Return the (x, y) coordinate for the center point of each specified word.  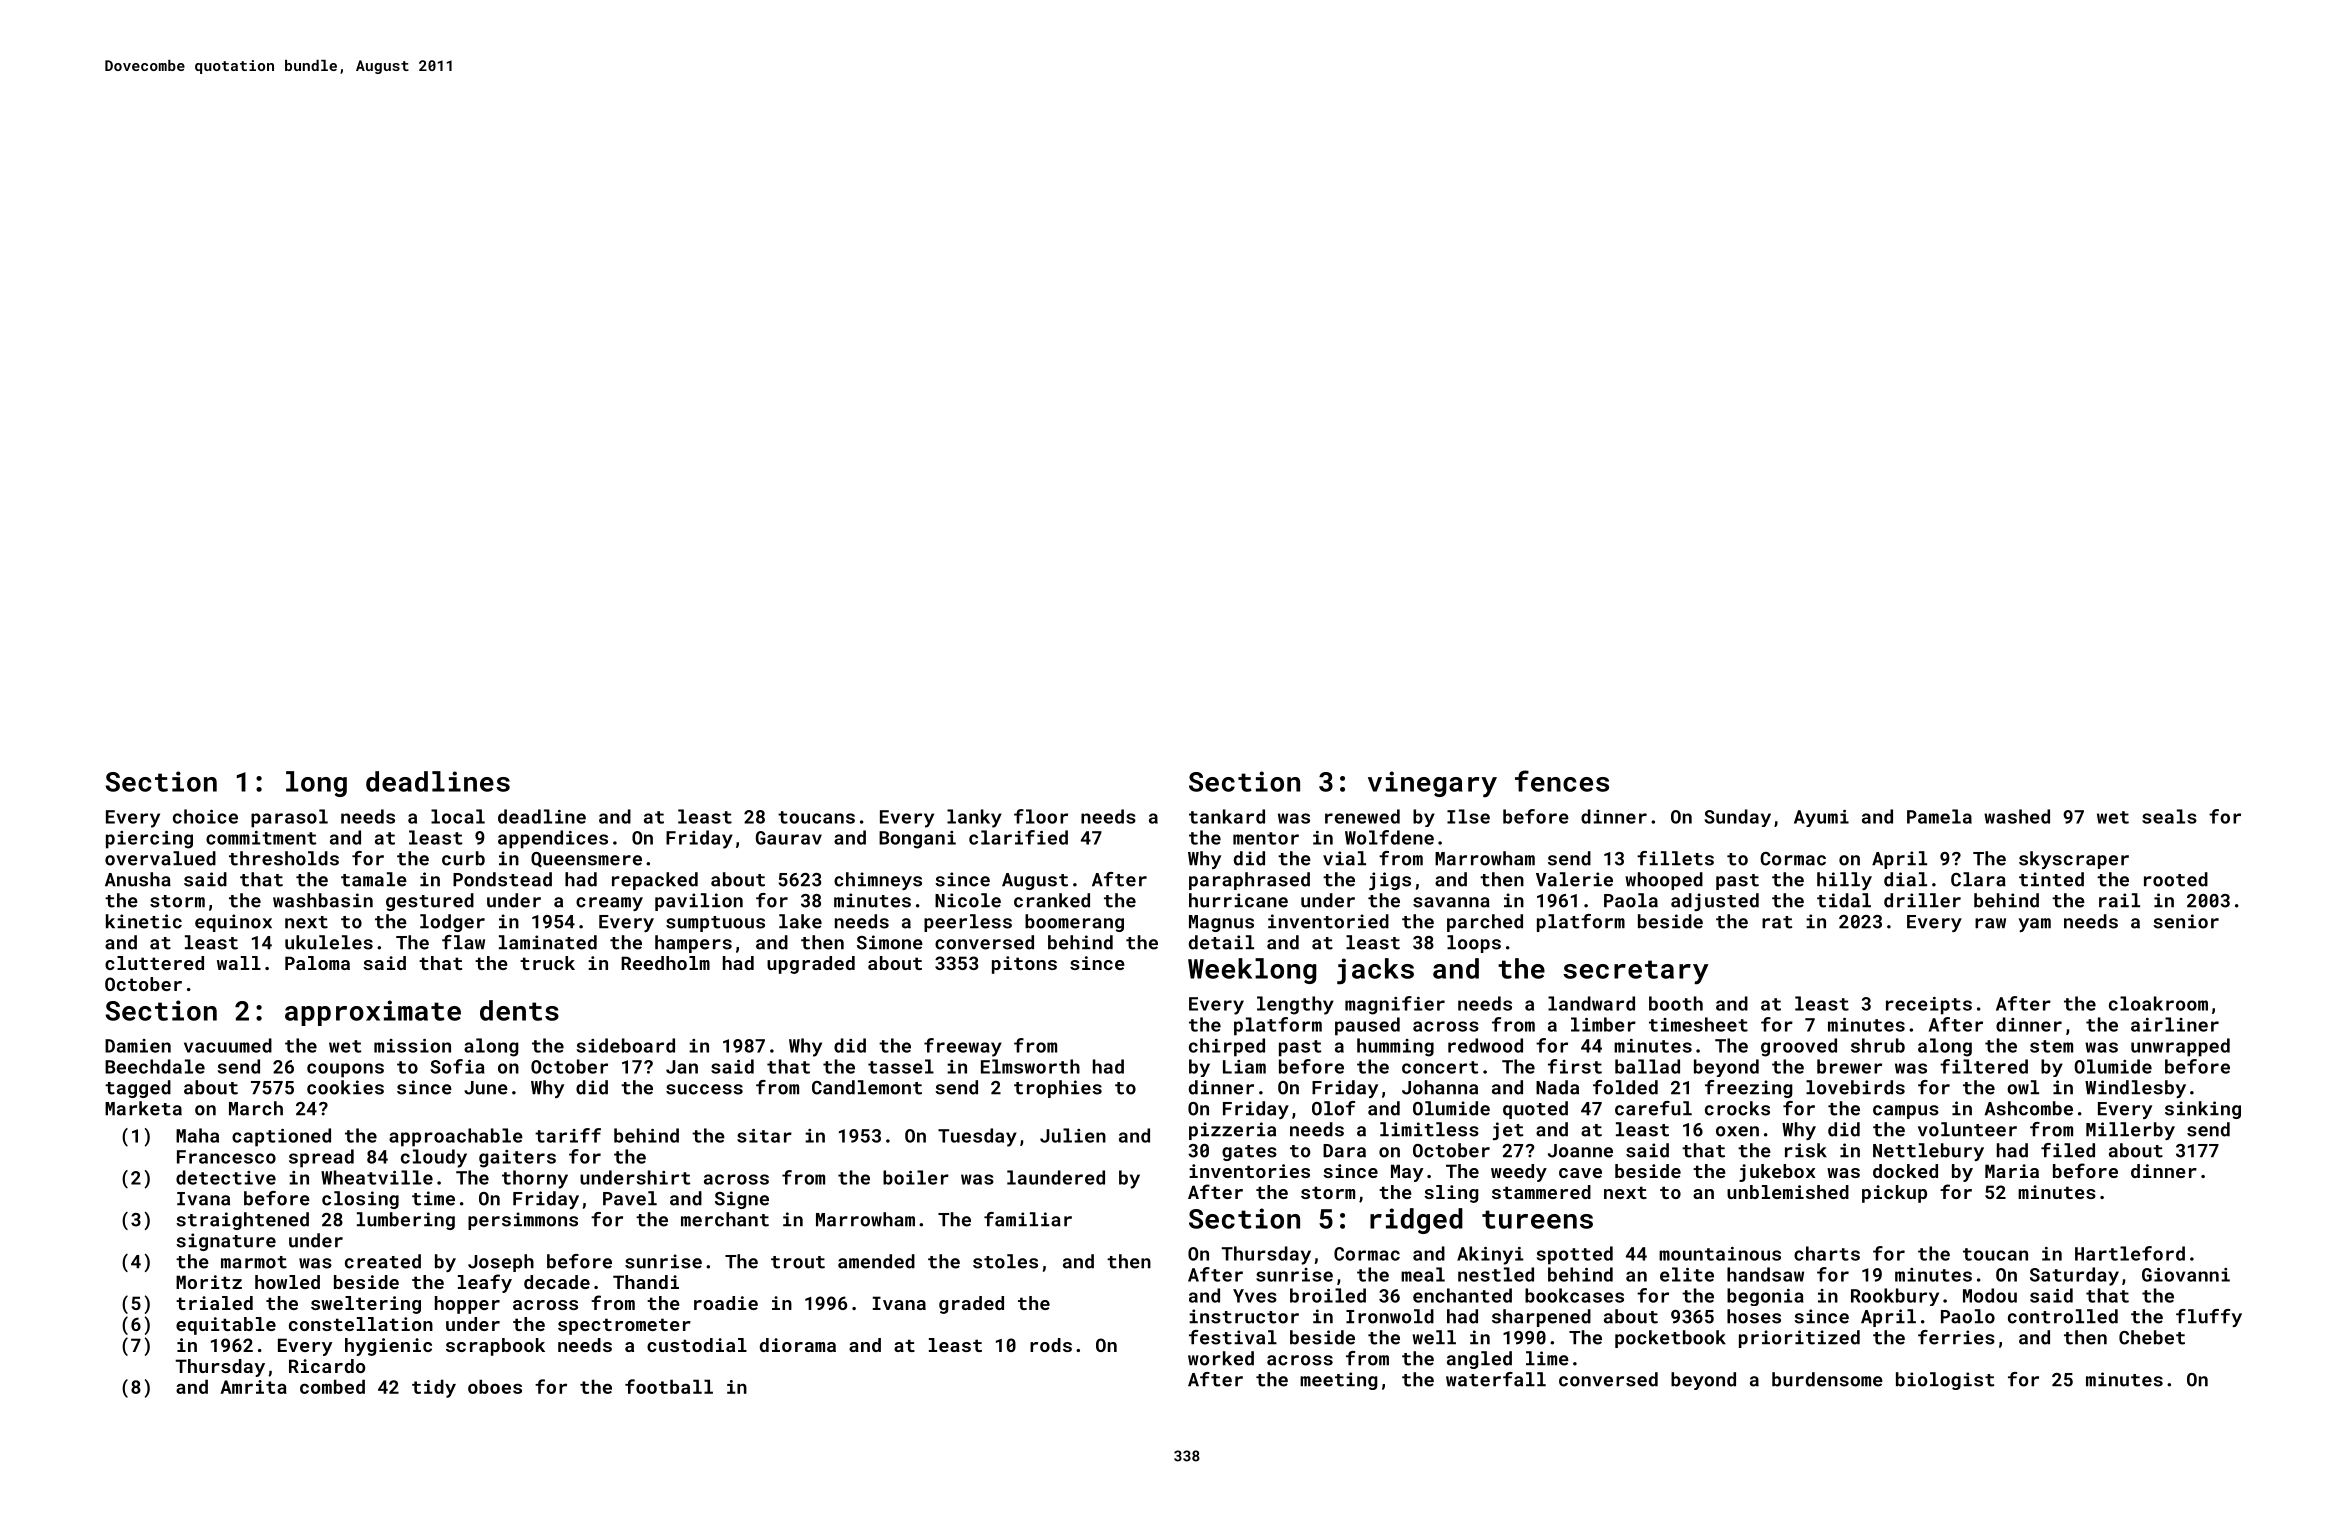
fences (1562, 781)
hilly (1844, 881)
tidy (434, 1388)
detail (1221, 942)
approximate (373, 1013)
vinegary (1432, 784)
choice (205, 816)
